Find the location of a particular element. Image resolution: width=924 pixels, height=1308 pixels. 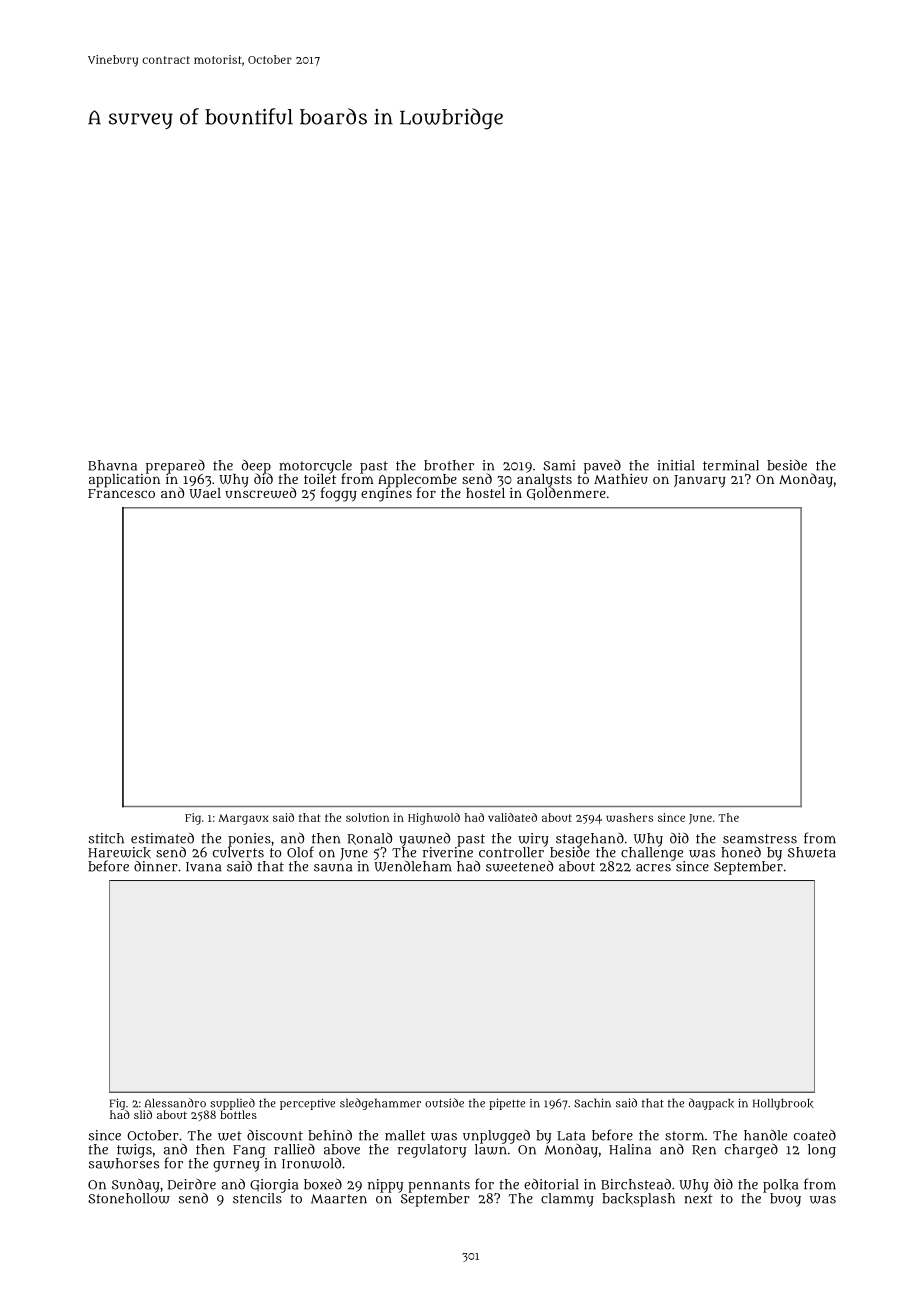

terminal is located at coordinates (731, 465).
